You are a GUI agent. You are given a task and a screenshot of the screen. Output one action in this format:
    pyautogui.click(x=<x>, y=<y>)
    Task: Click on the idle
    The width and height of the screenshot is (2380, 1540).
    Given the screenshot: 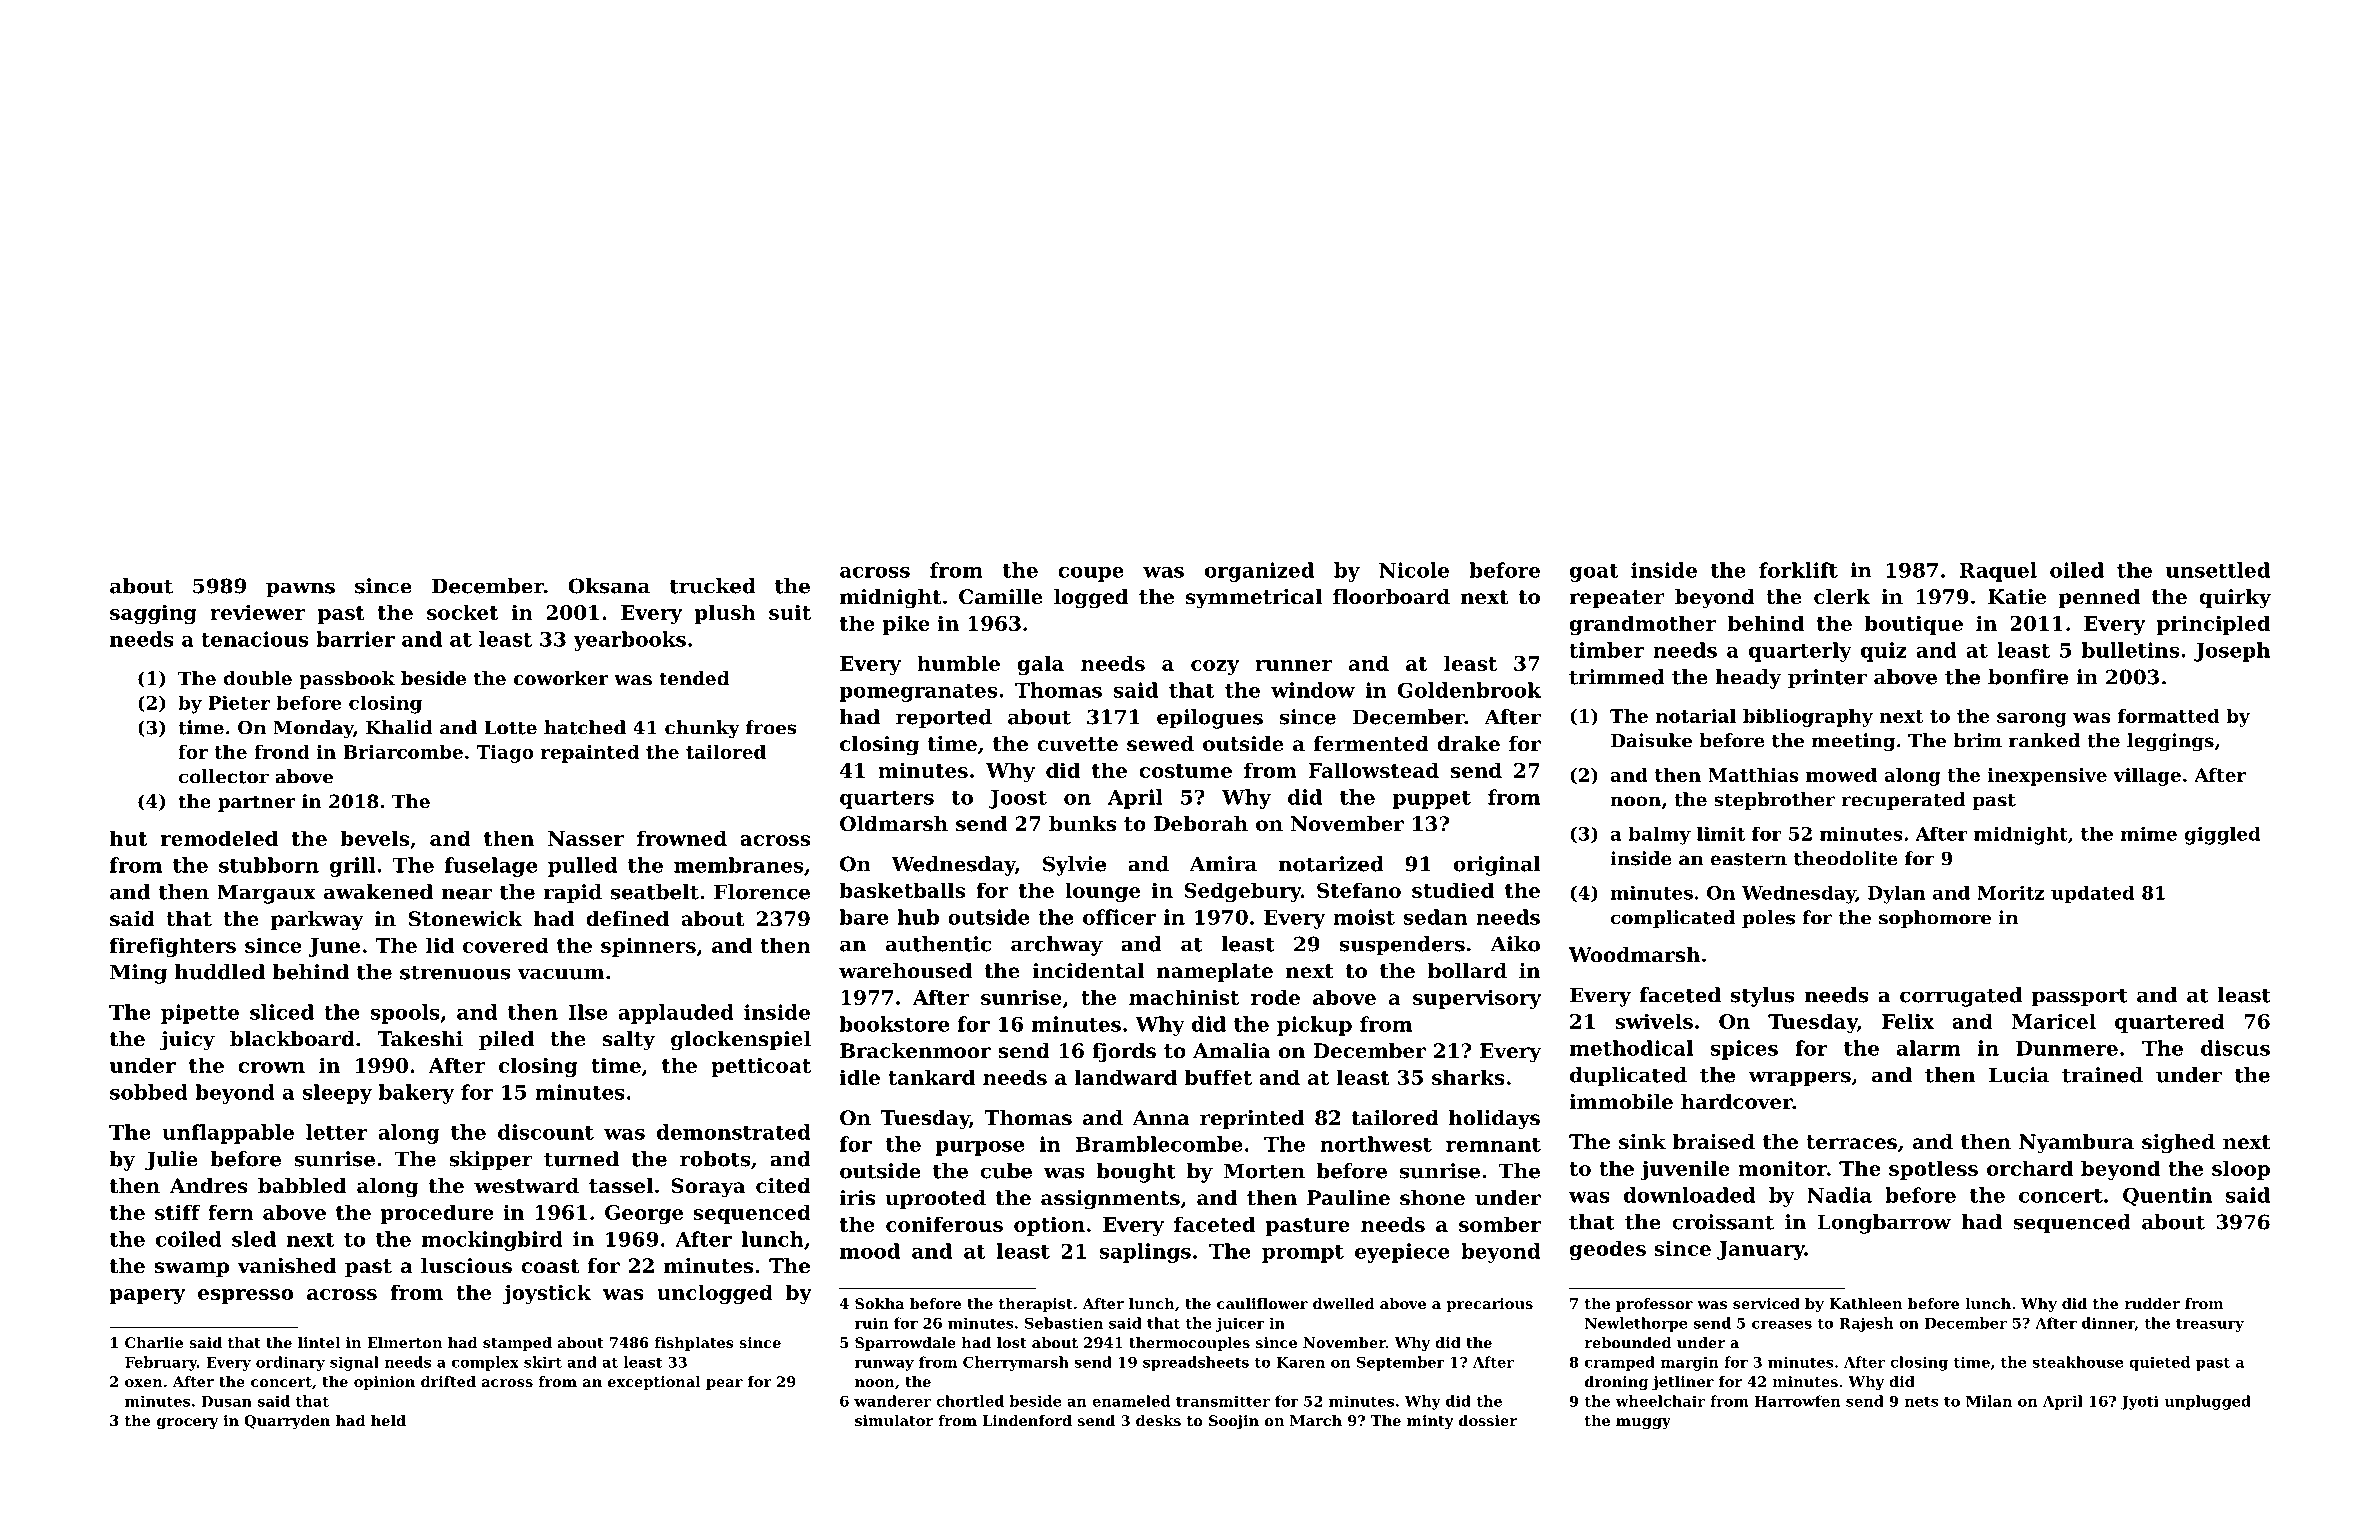 What is the action you would take?
    pyautogui.click(x=860, y=1077)
